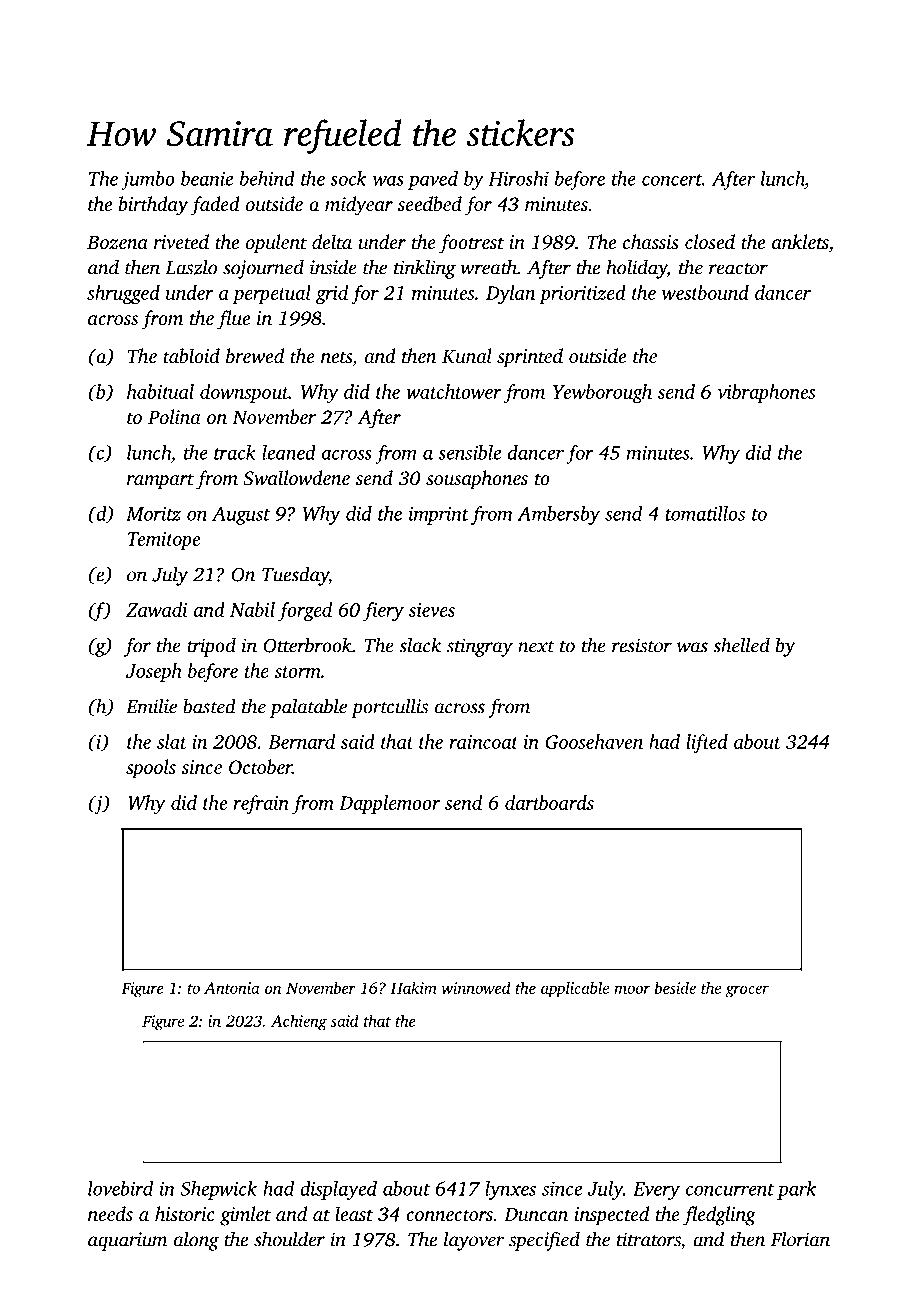 Image resolution: width=924 pixels, height=1311 pixels. What do you see at coordinates (575, 989) in the document?
I see `applicable` at bounding box center [575, 989].
